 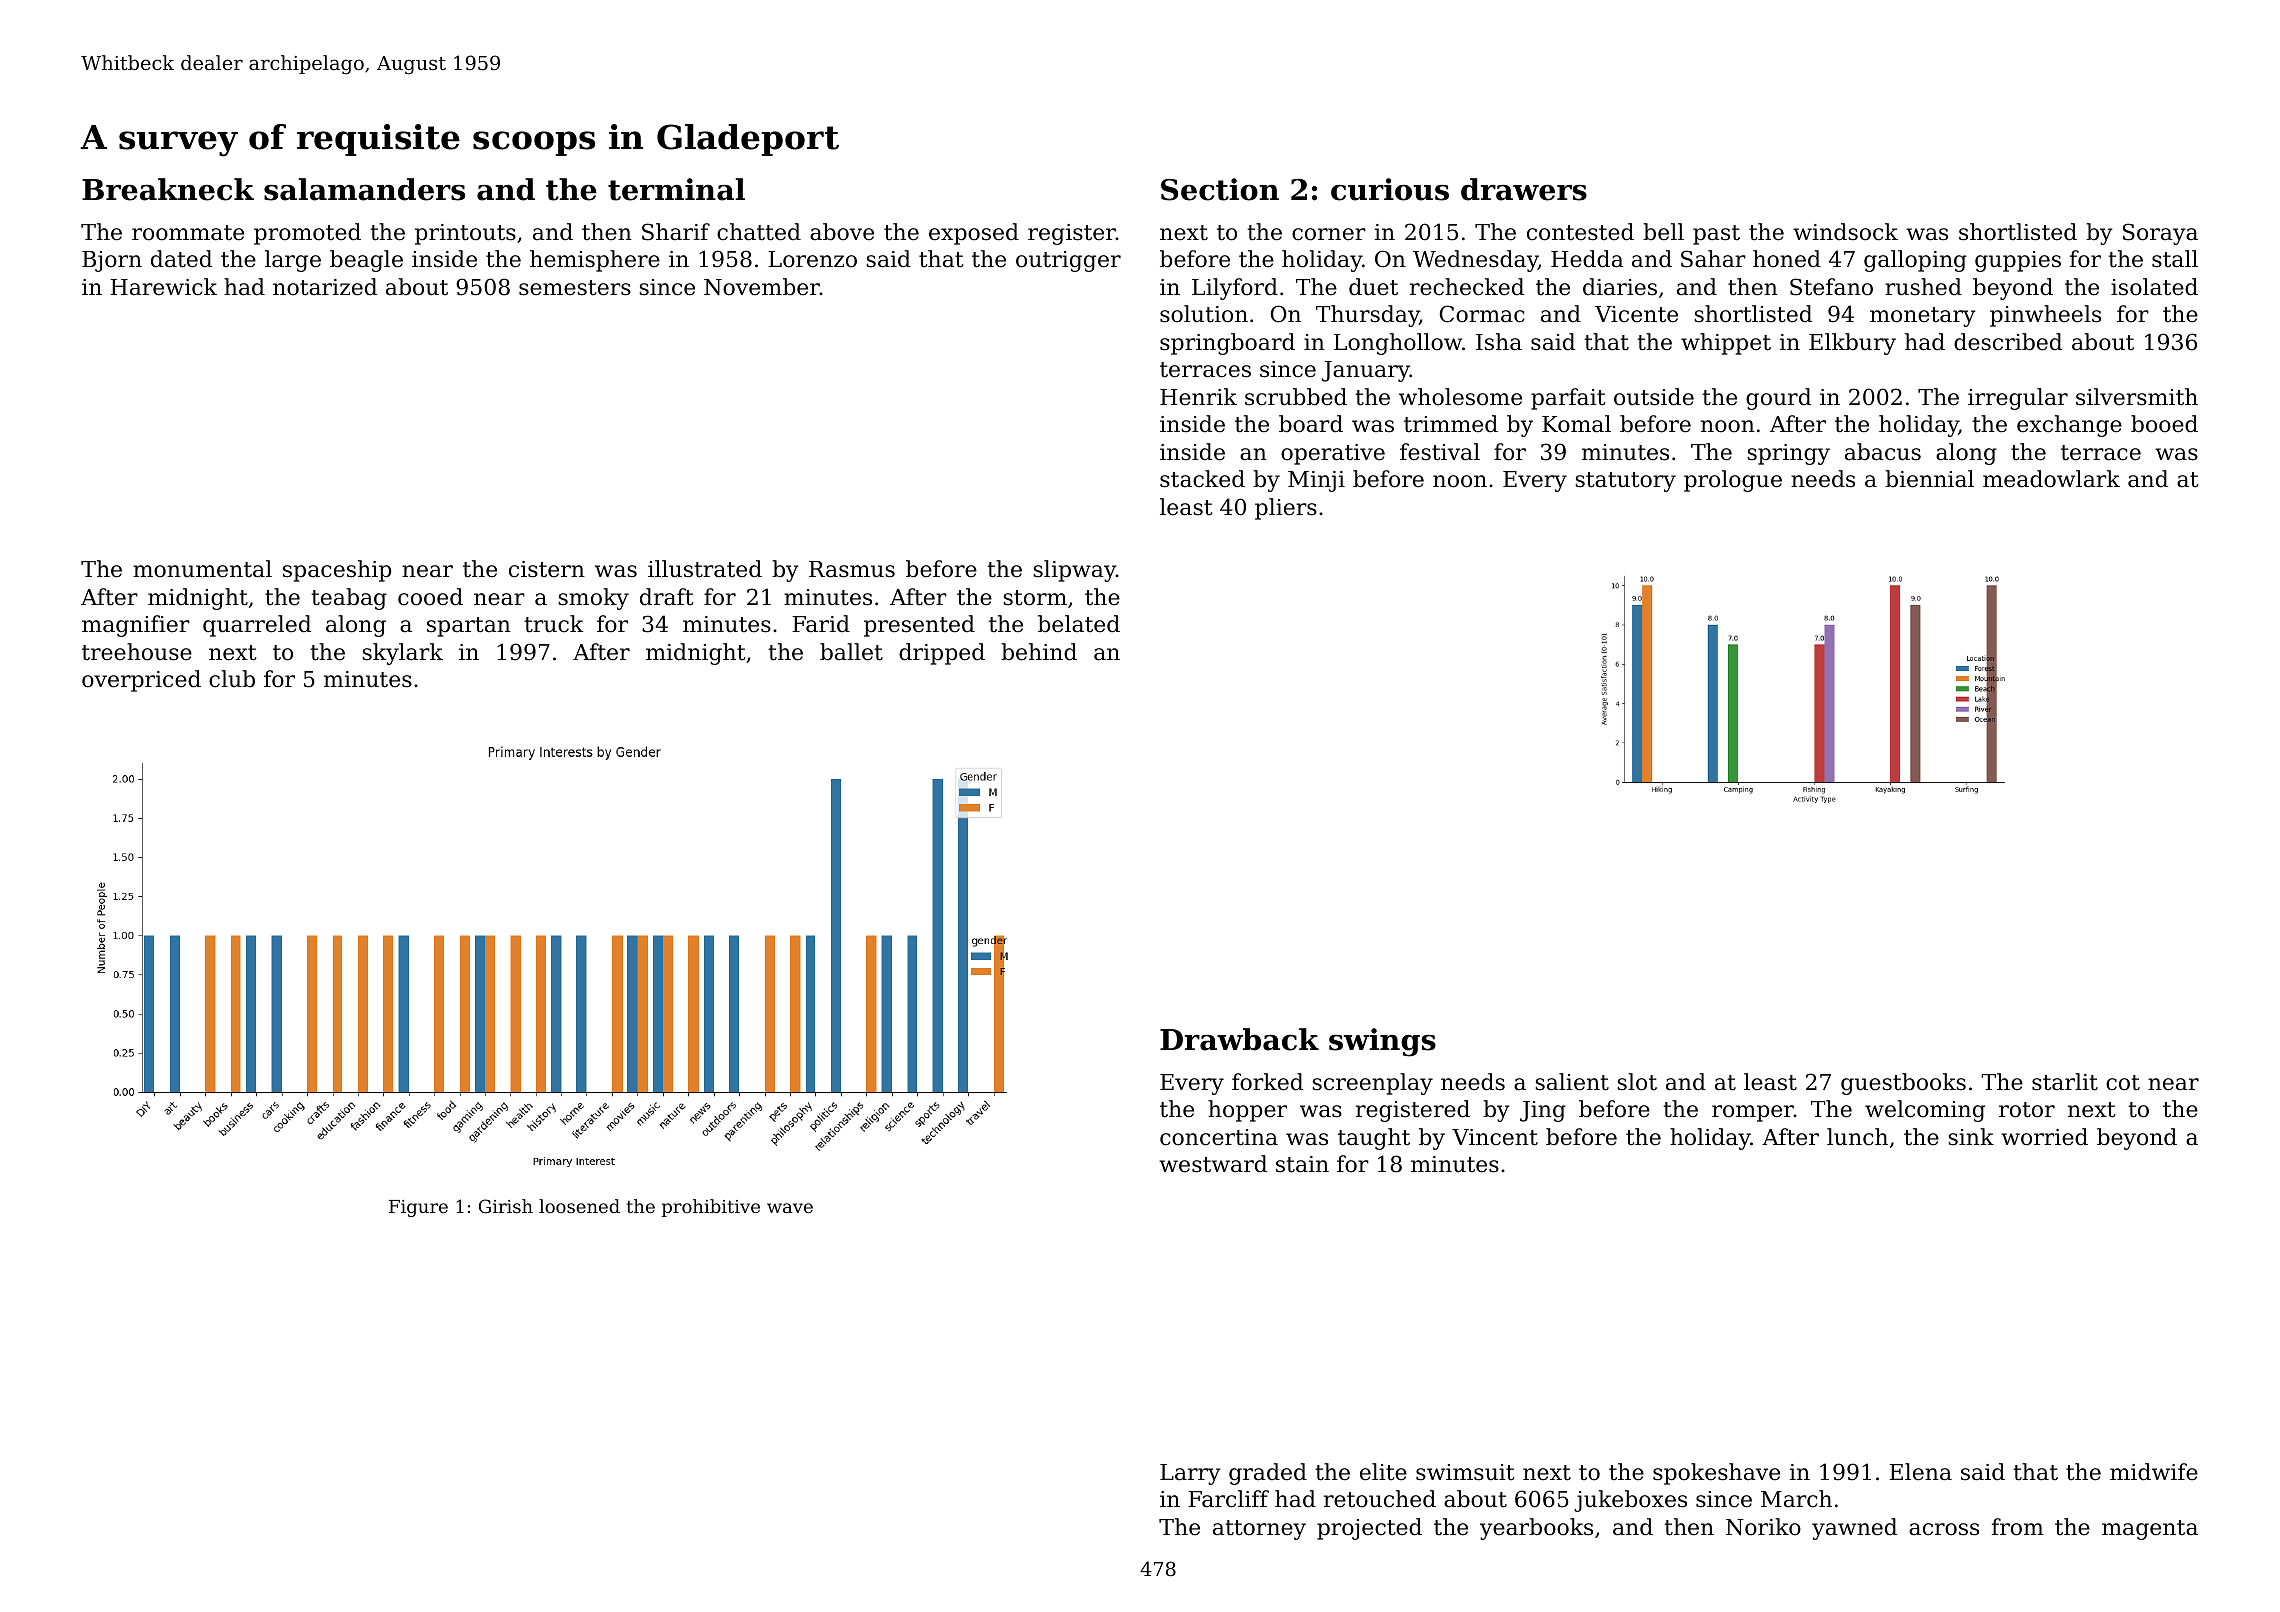 I want to click on semesters, so click(x=575, y=288).
